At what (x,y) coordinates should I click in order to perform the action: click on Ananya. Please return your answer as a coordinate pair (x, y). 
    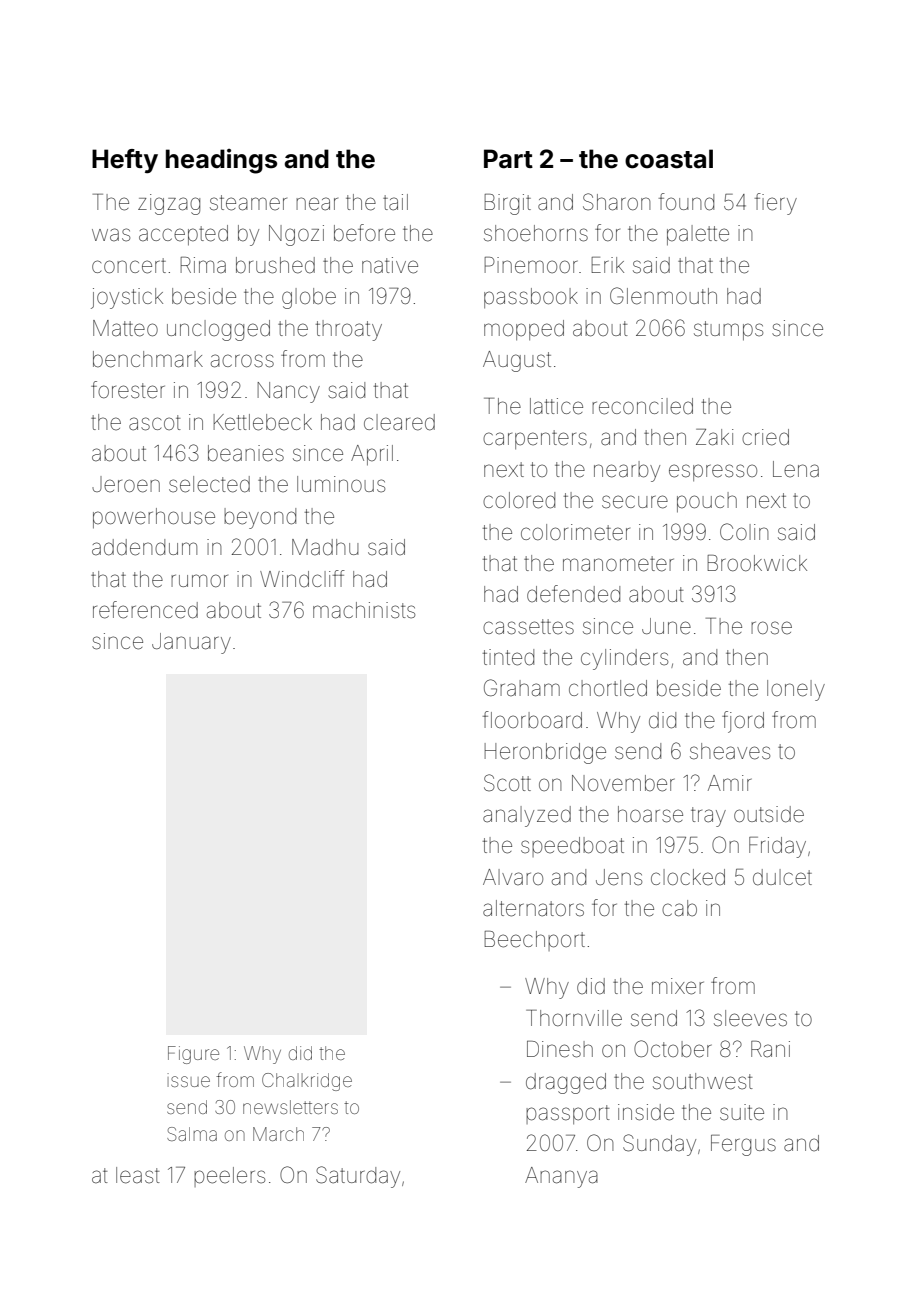
    Looking at the image, I should click on (561, 1177).
